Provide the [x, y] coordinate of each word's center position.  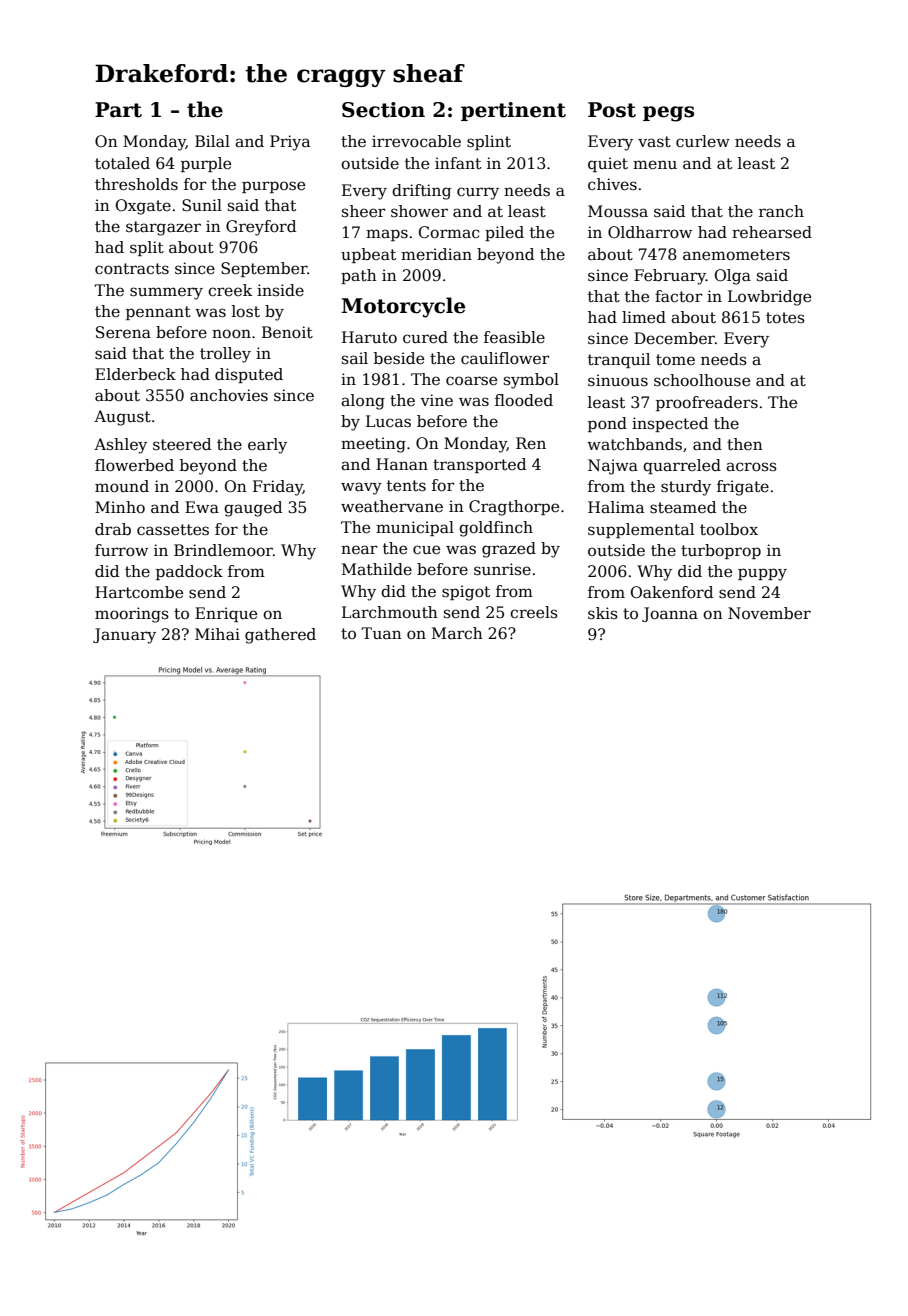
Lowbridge [769, 298]
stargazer [163, 228]
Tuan [381, 633]
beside [399, 358]
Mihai [217, 634]
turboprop [721, 551]
